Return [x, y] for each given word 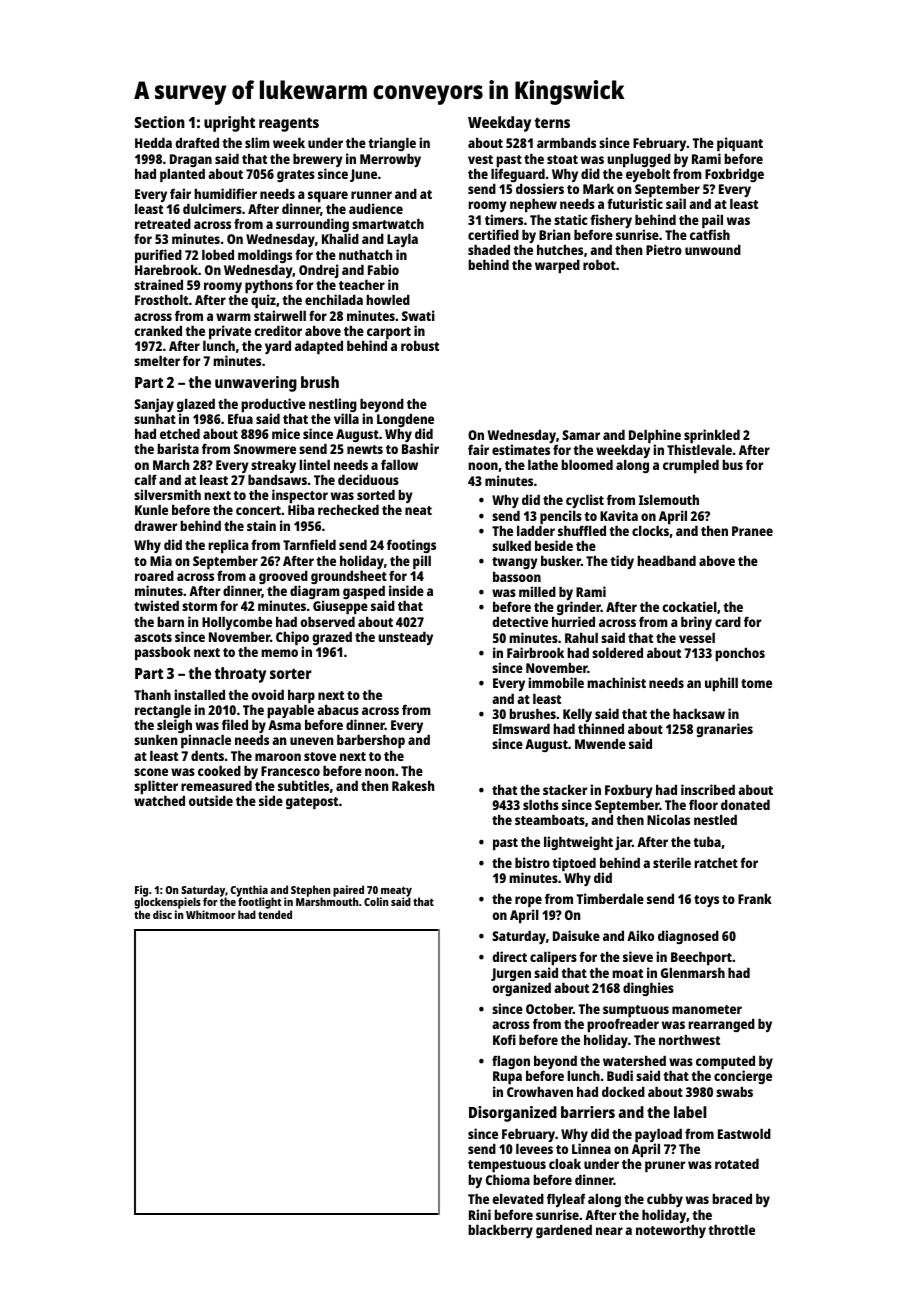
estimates [521, 449]
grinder [579, 609]
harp [301, 696]
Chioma [508, 1179]
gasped [364, 593]
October [549, 1008]
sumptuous [636, 1012]
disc [162, 914]
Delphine [655, 436]
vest [480, 159]
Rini [480, 1214]
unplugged [639, 160]
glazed [196, 405]
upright [229, 124]
